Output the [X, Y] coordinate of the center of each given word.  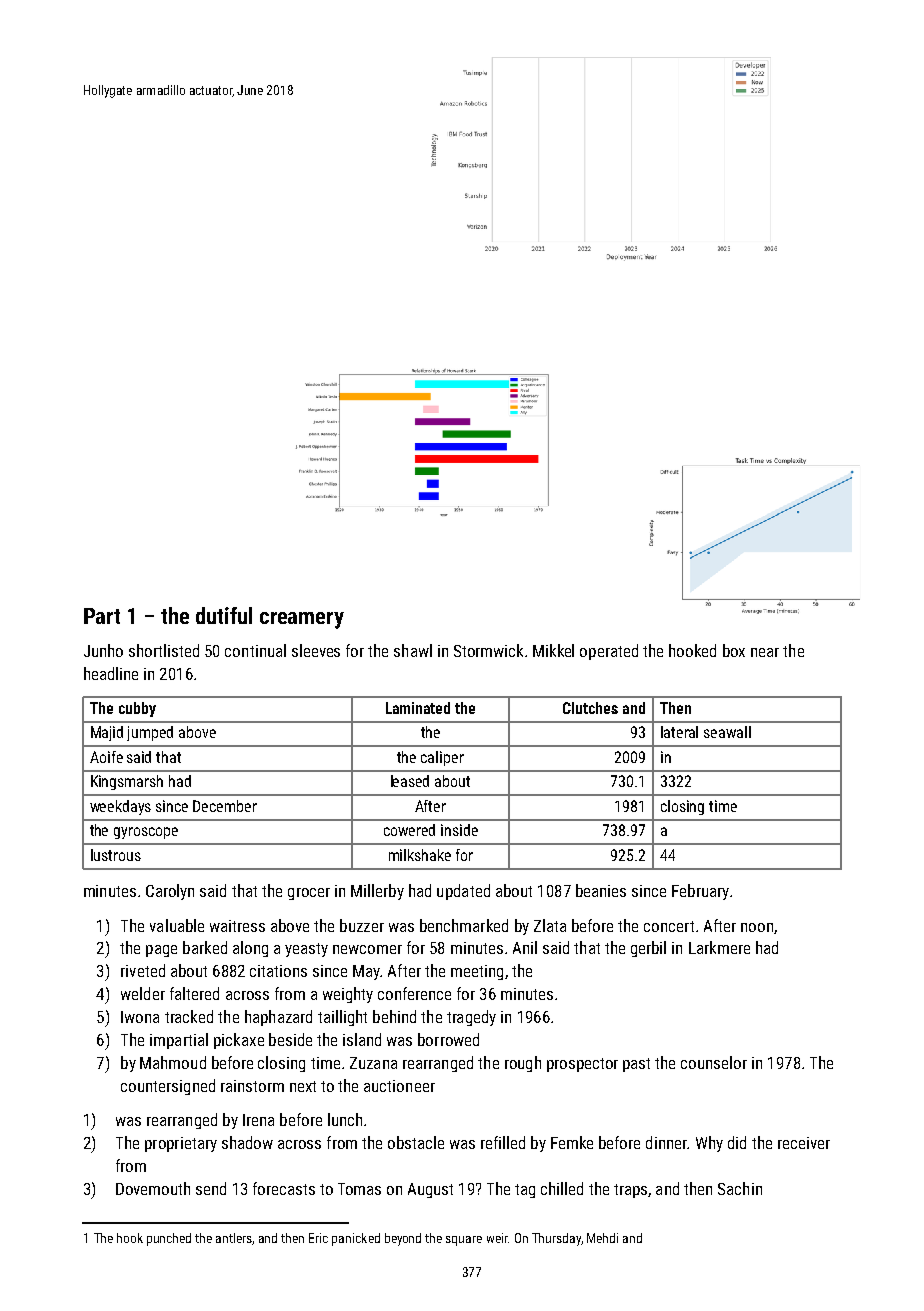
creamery [302, 620]
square [464, 1241]
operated [609, 652]
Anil [525, 947]
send [211, 1188]
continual [255, 650]
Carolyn [170, 892]
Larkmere [719, 947]
